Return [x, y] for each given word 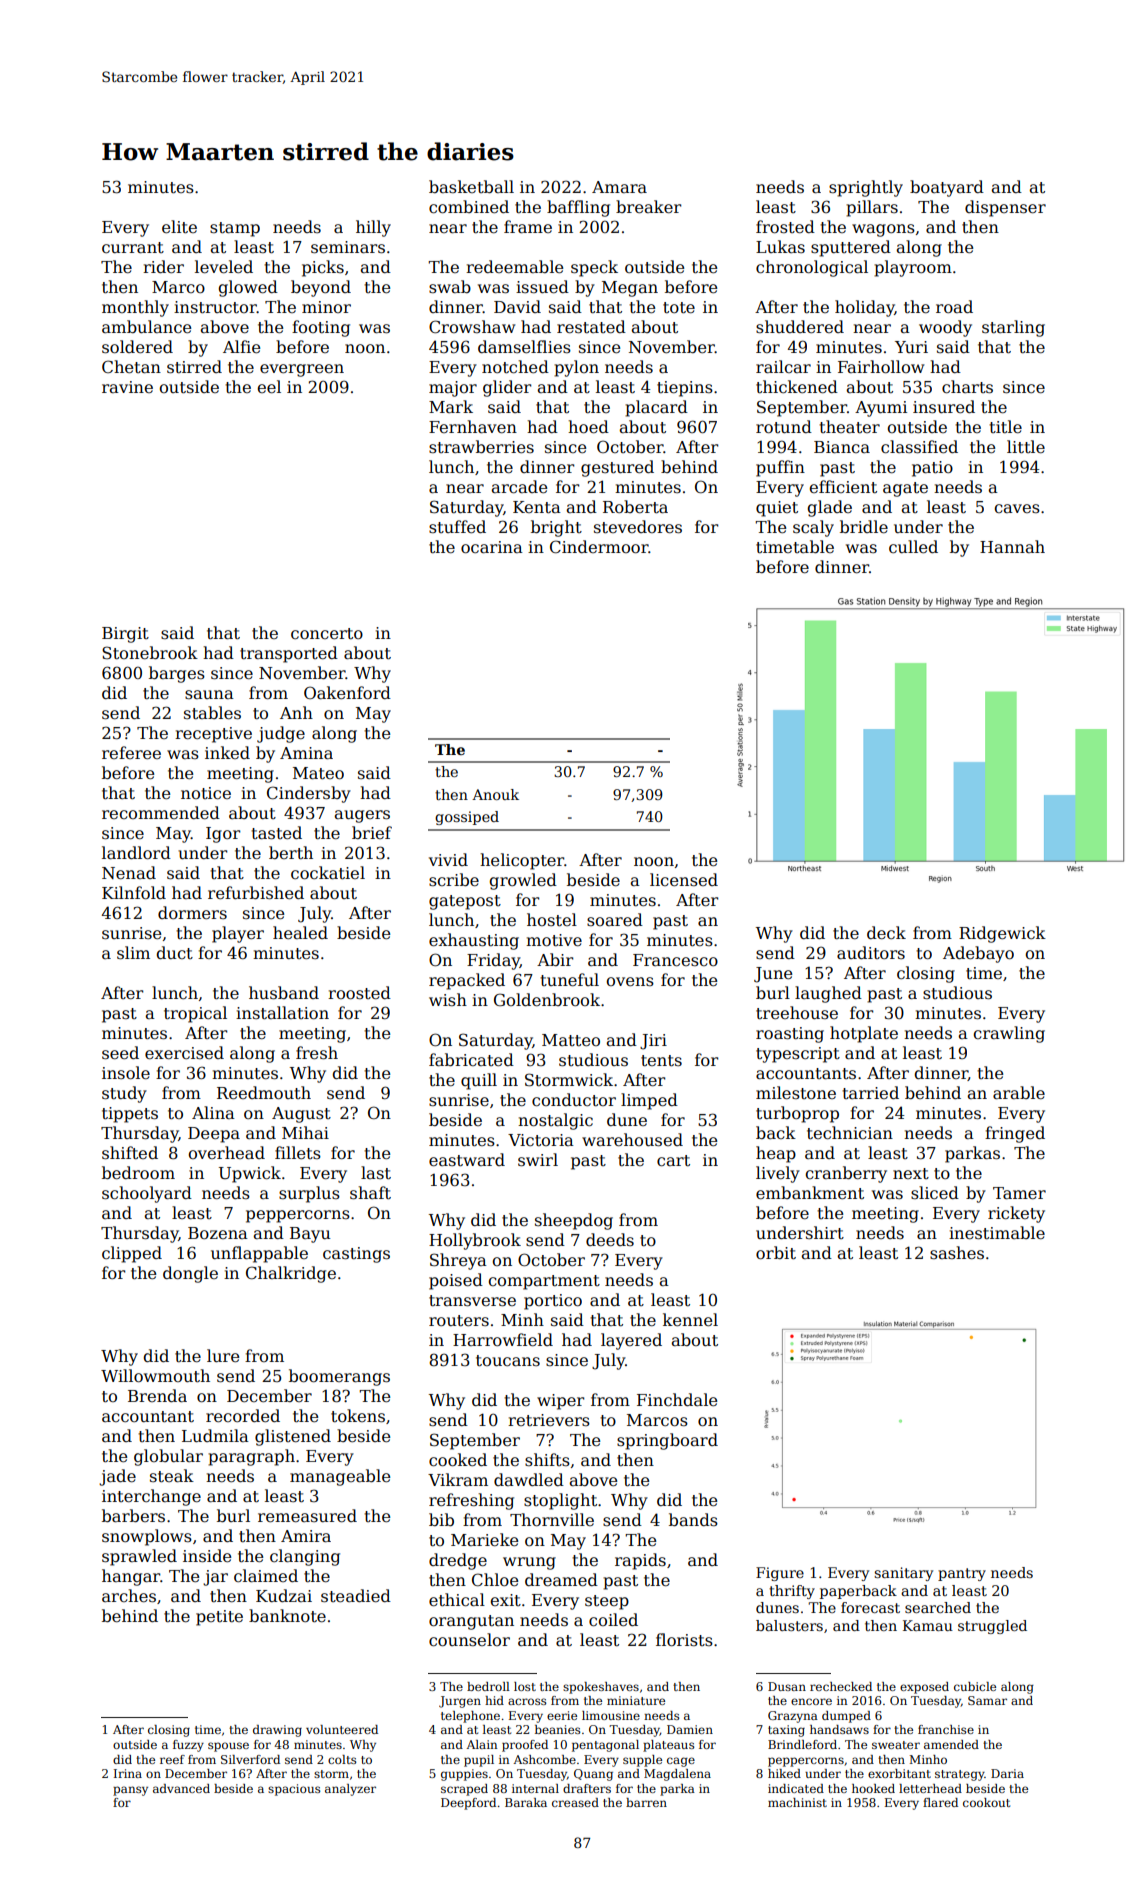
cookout [986, 1802]
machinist [797, 1802]
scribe [454, 880]
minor [326, 307]
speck [594, 268]
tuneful [569, 980]
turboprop [797, 1114]
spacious [294, 1790]
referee [131, 753]
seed [120, 1053]
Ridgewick [1002, 934]
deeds [610, 1240]
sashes [957, 1253]
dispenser [1005, 208]
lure [223, 1356]
